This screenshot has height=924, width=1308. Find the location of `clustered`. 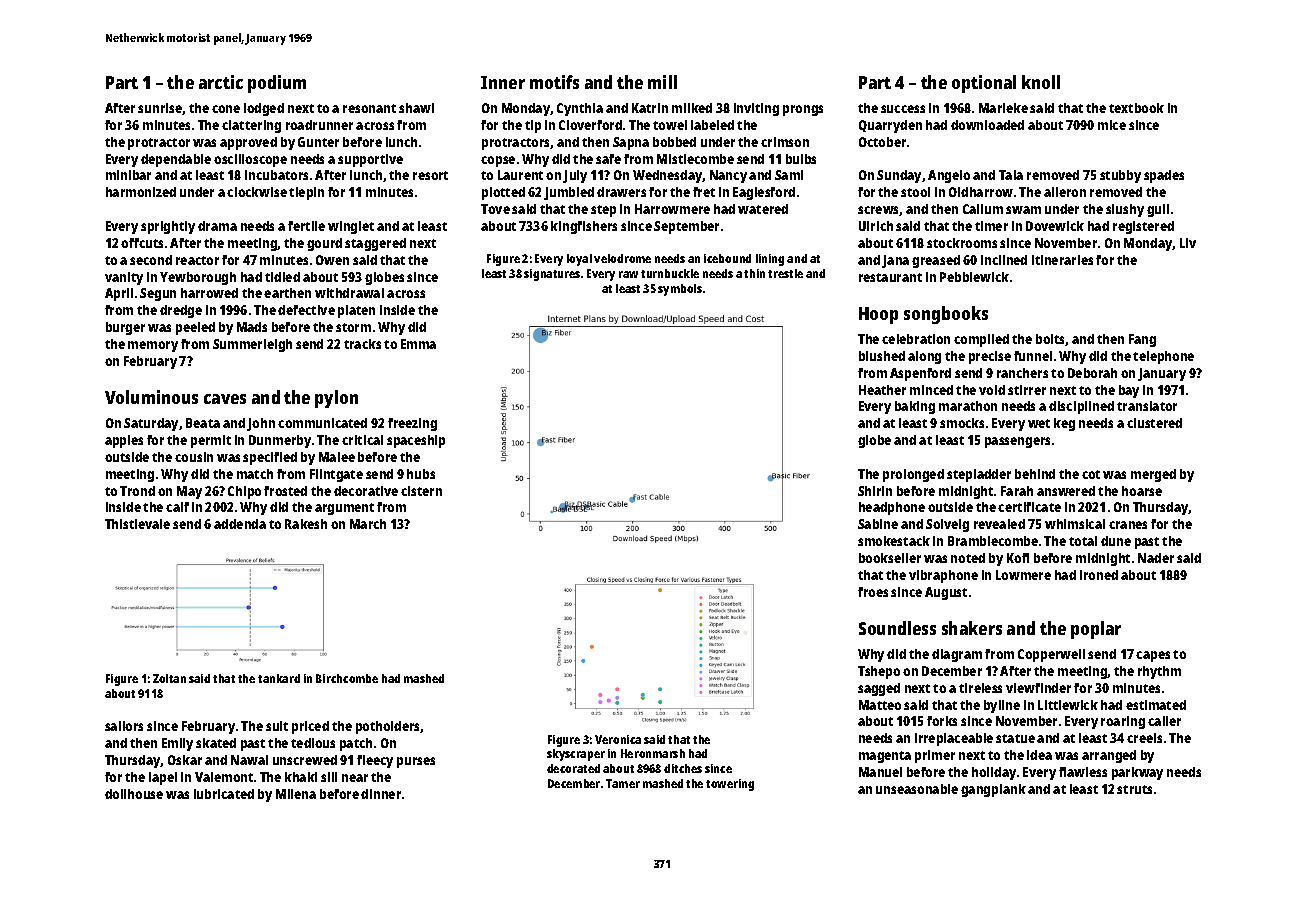

clustered is located at coordinates (1154, 423).
